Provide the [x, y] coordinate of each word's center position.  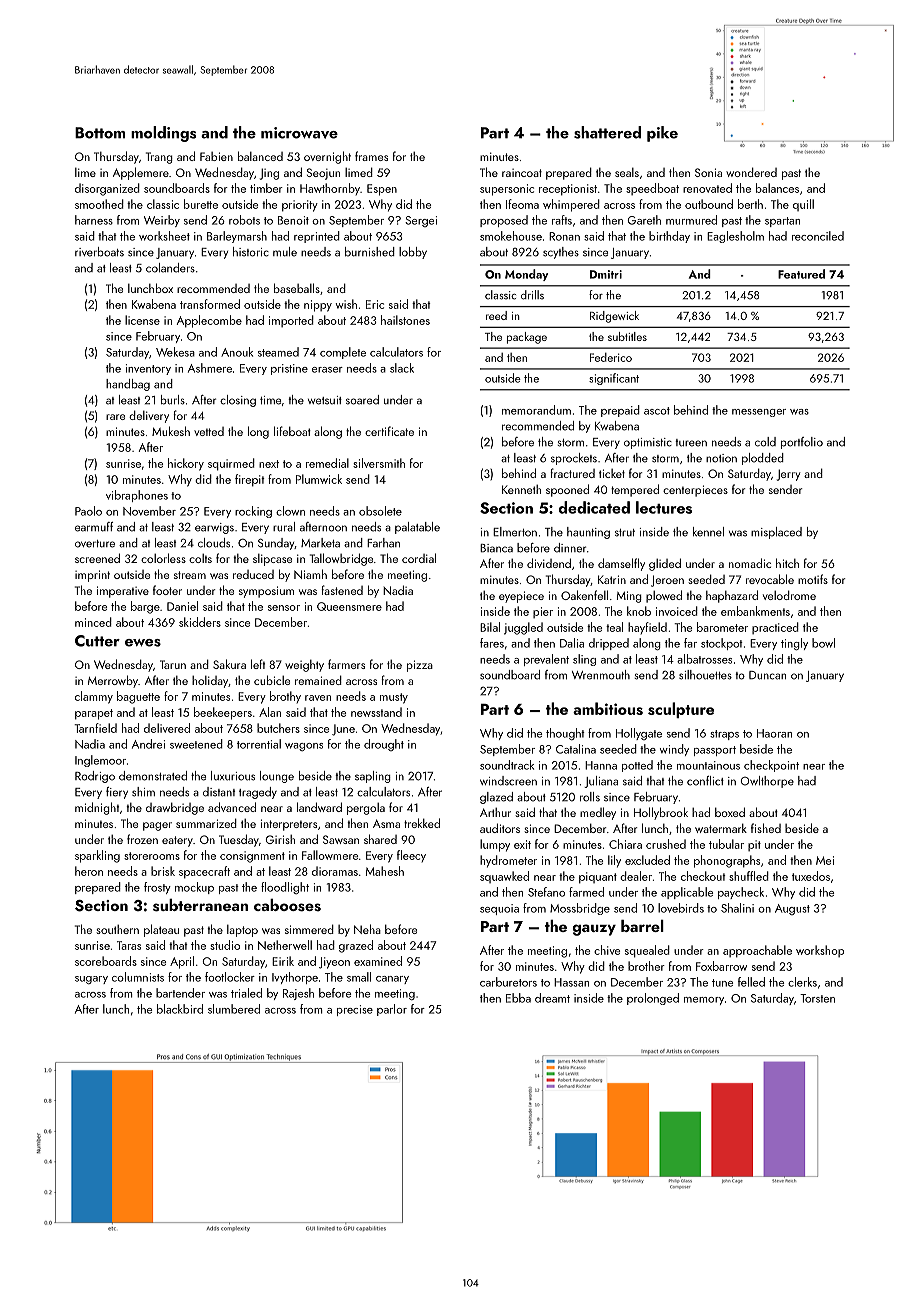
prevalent [546, 660]
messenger [759, 413]
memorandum [536, 410]
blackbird [180, 1009]
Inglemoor [100, 761]
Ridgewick [614, 317]
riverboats [99, 252]
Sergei [421, 221]
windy [674, 750]
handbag [128, 385]
